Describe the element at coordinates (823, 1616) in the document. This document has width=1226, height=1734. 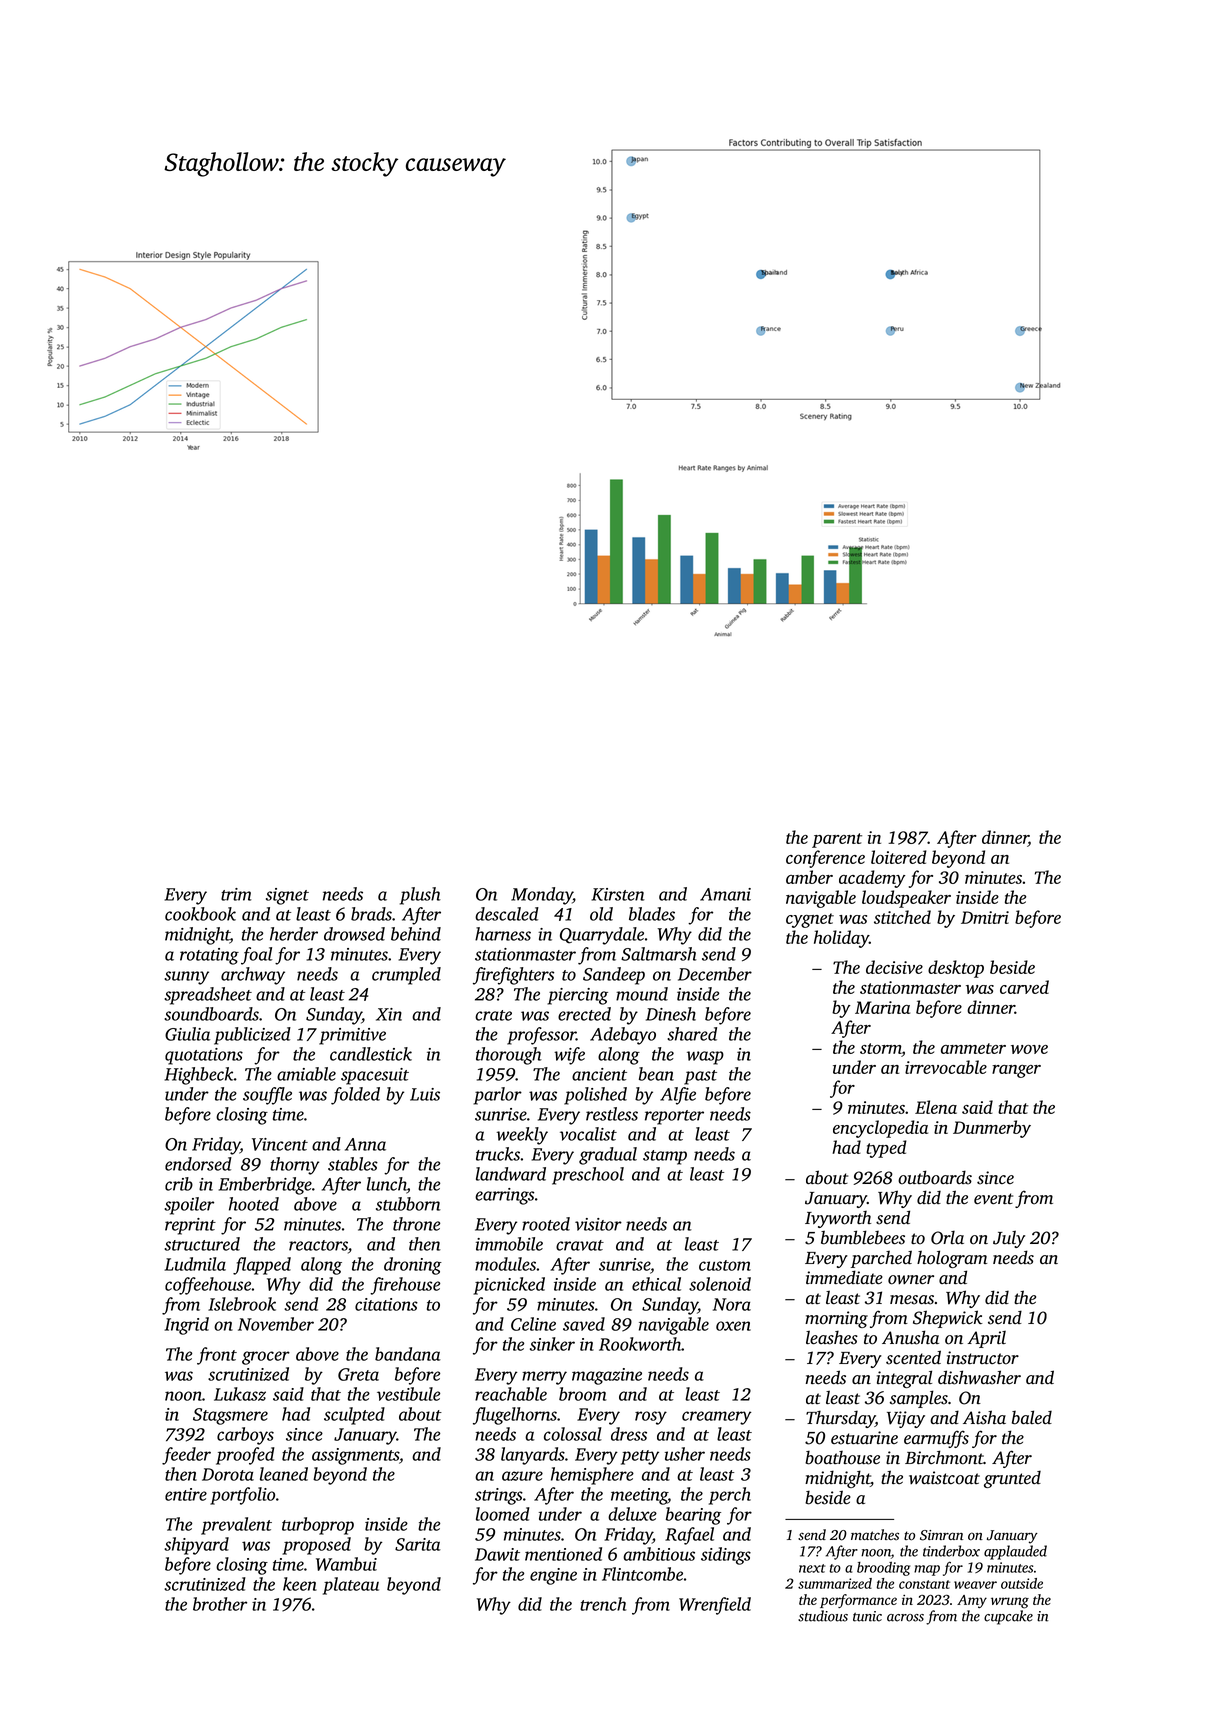
I see `studious` at that location.
